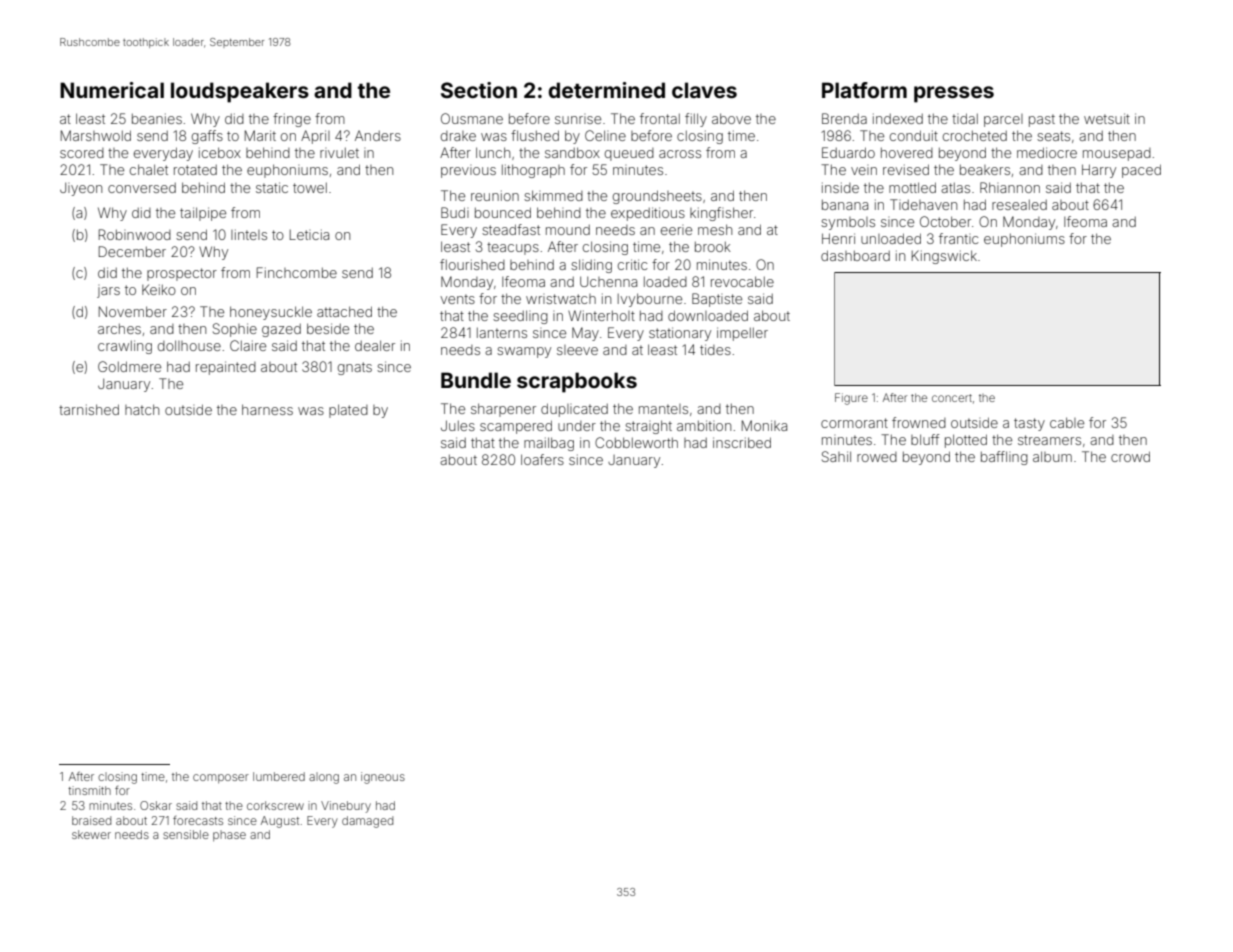 The width and height of the page is (1233, 952). I want to click on igneous, so click(383, 778).
